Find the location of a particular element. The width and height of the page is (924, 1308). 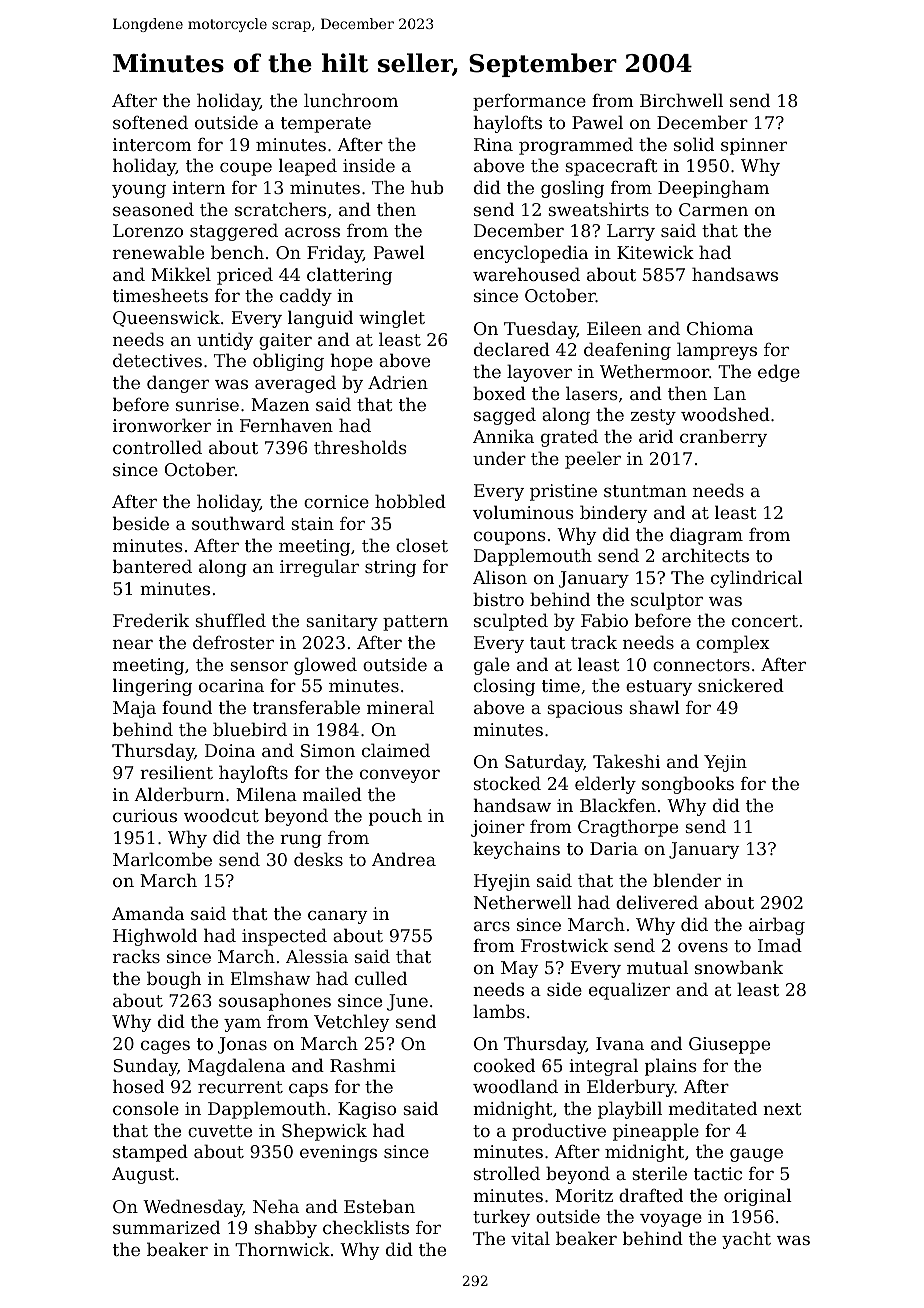

stain is located at coordinates (312, 523).
